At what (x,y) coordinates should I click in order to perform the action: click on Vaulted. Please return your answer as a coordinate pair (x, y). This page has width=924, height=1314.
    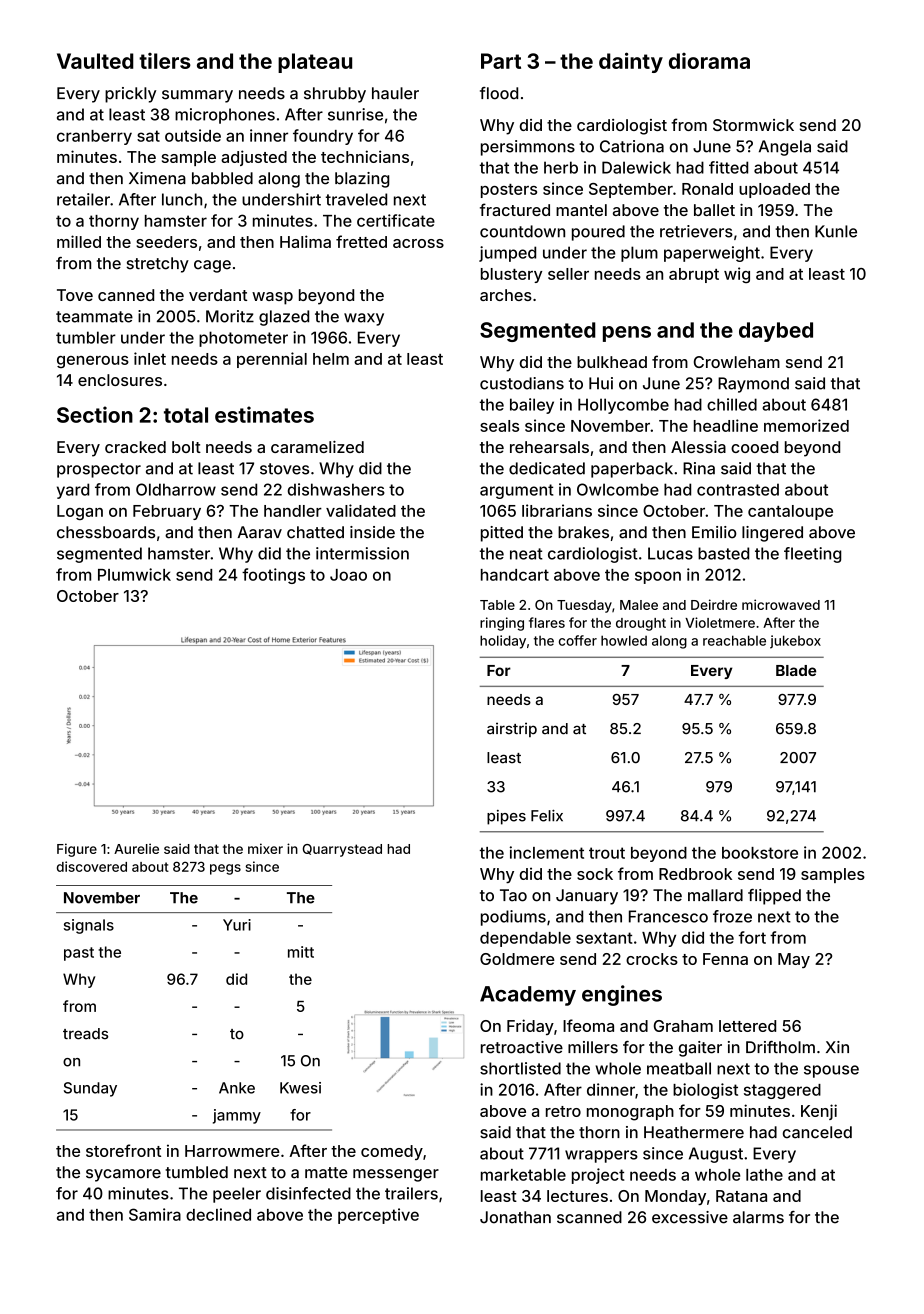
    Looking at the image, I should click on (95, 61).
